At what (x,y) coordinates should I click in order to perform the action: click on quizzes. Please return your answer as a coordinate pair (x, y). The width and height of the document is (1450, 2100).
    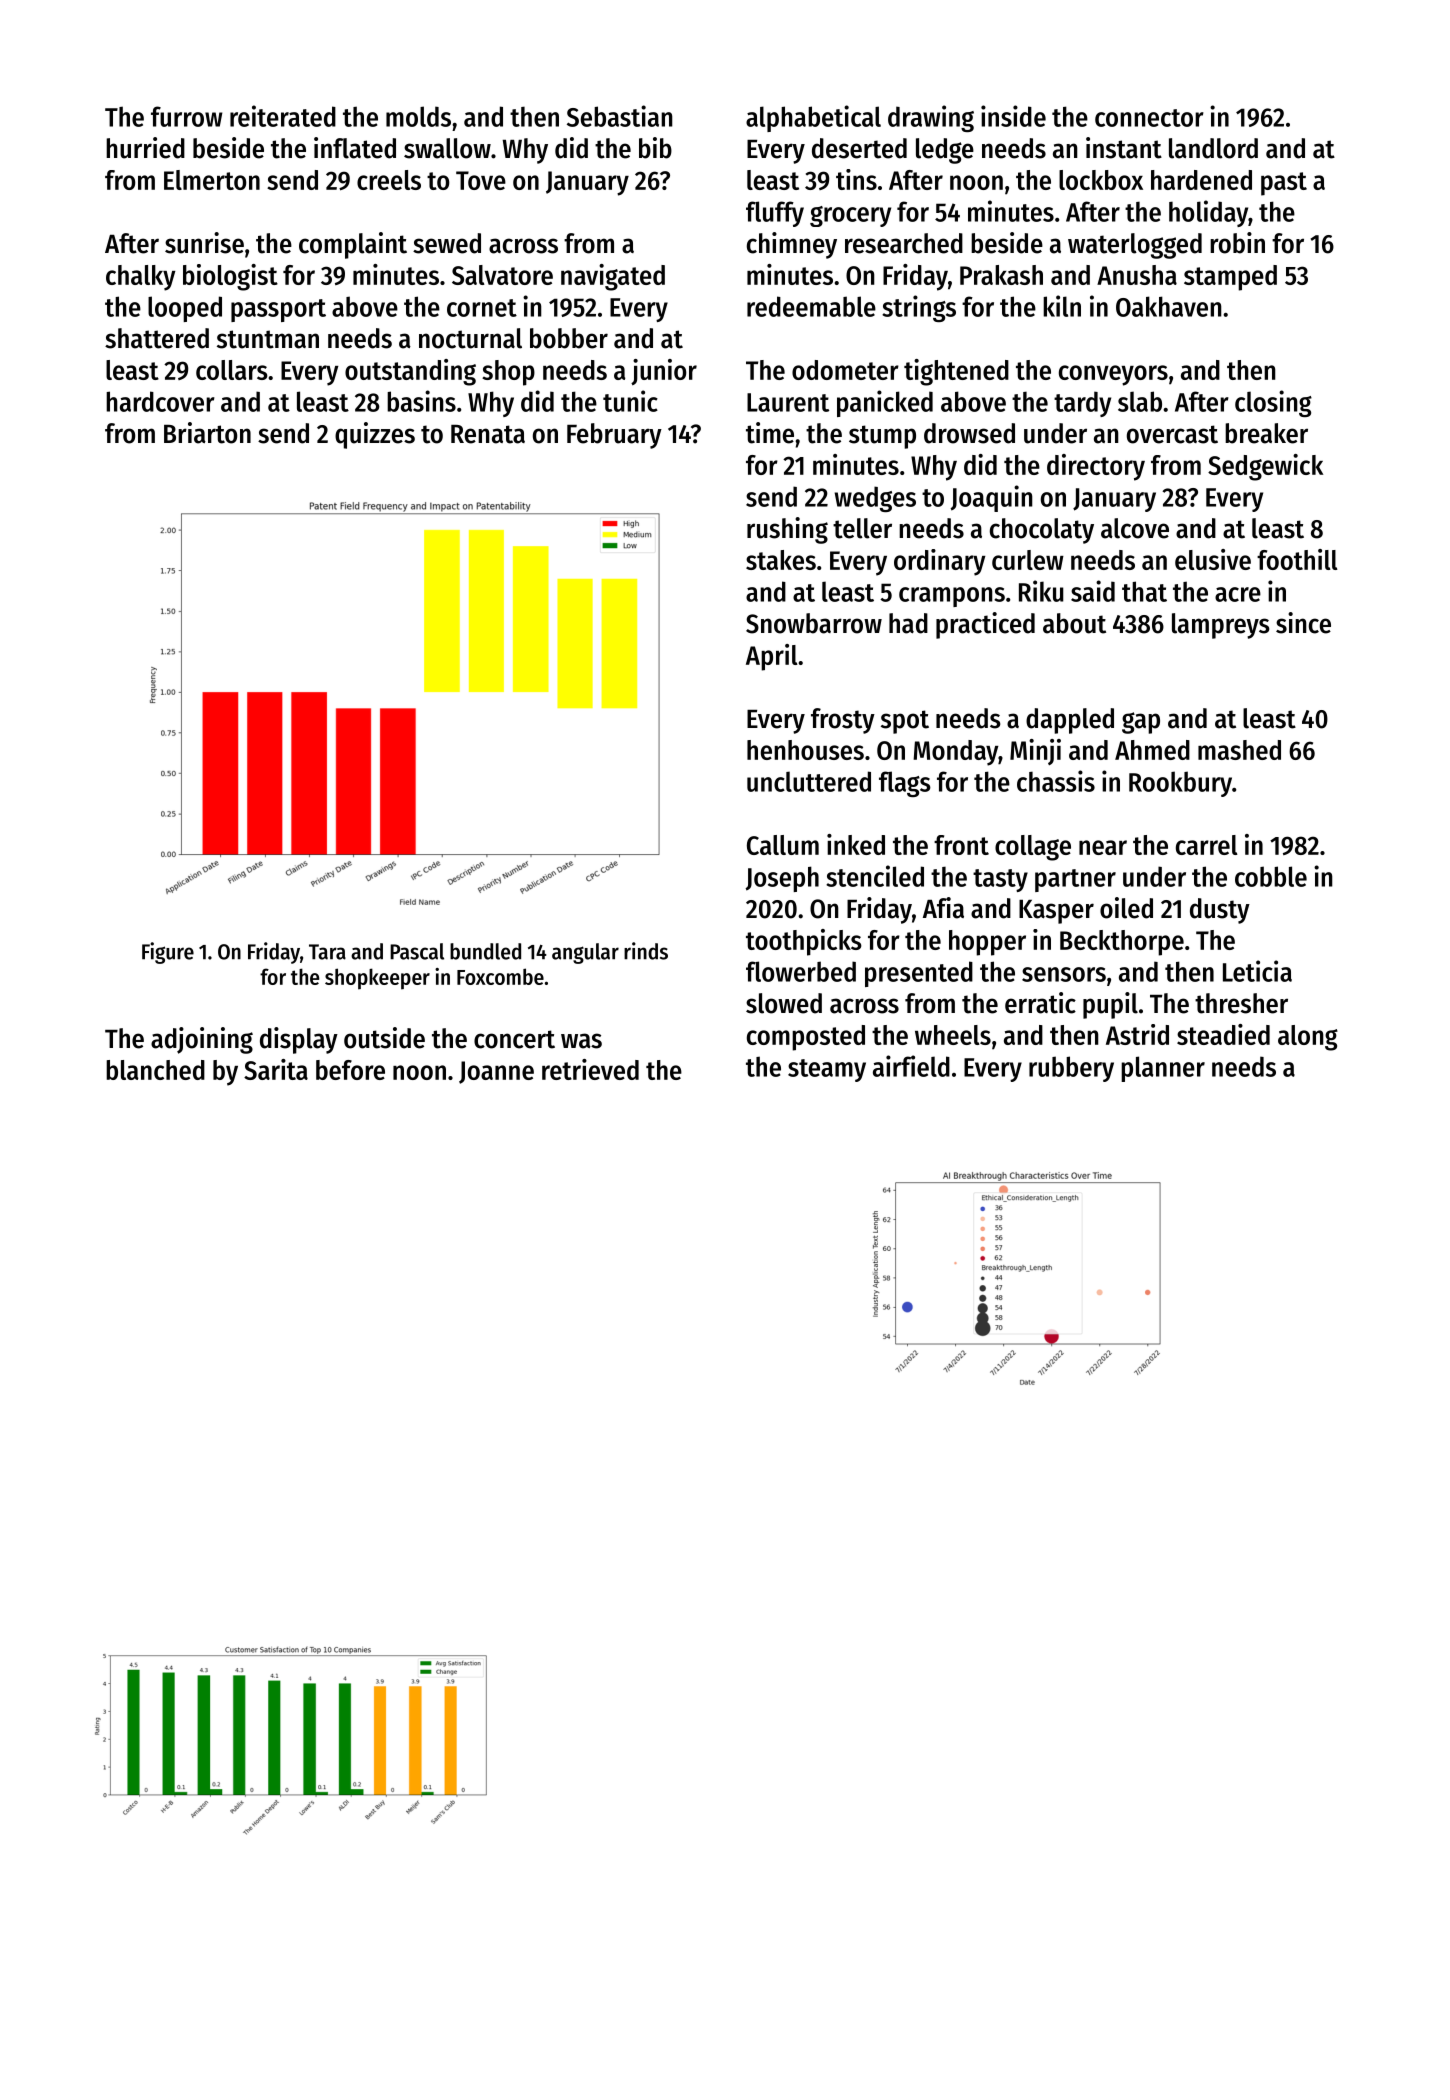
    Looking at the image, I should click on (375, 435).
